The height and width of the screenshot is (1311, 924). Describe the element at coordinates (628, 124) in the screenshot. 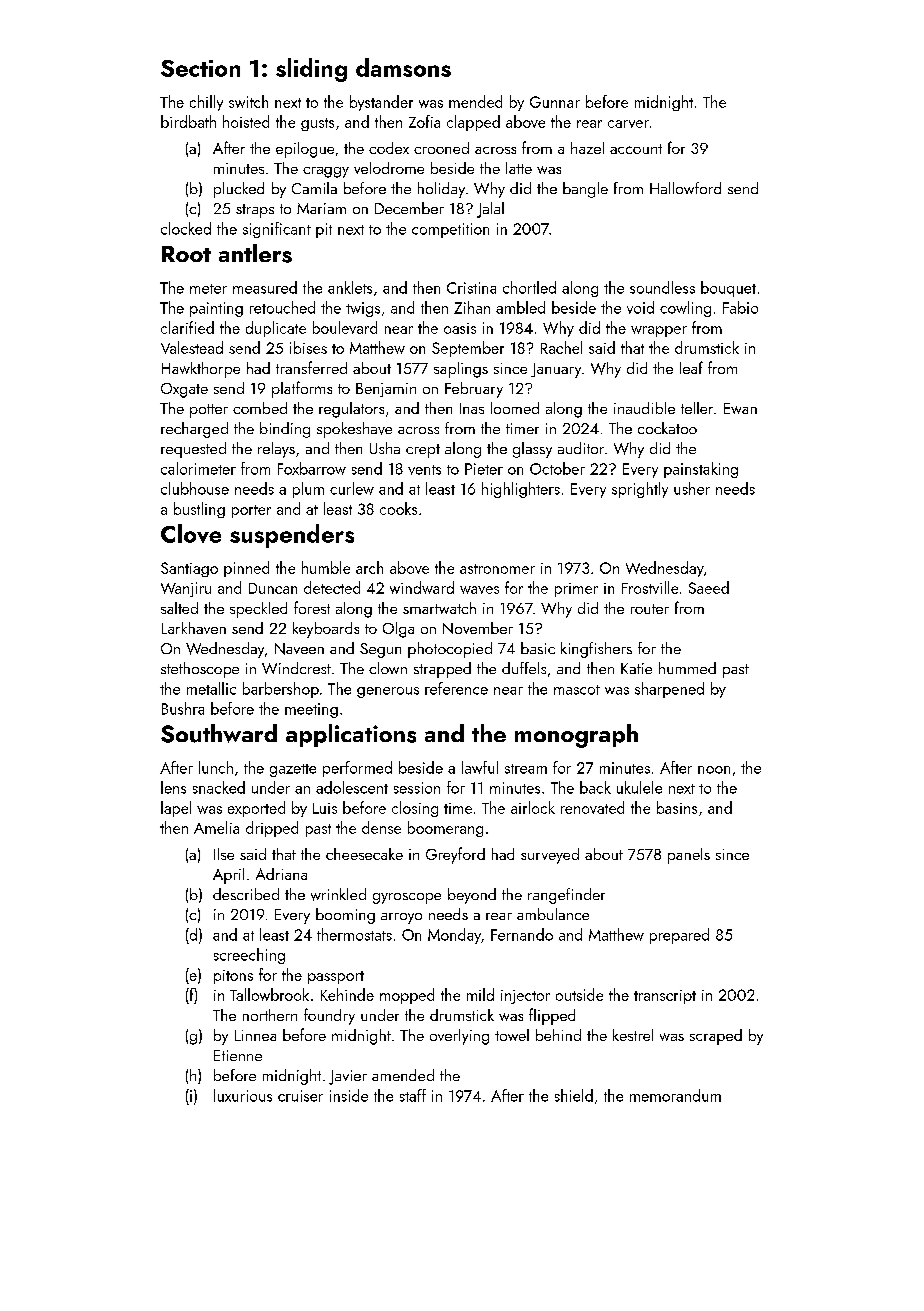

I see `carver` at that location.
